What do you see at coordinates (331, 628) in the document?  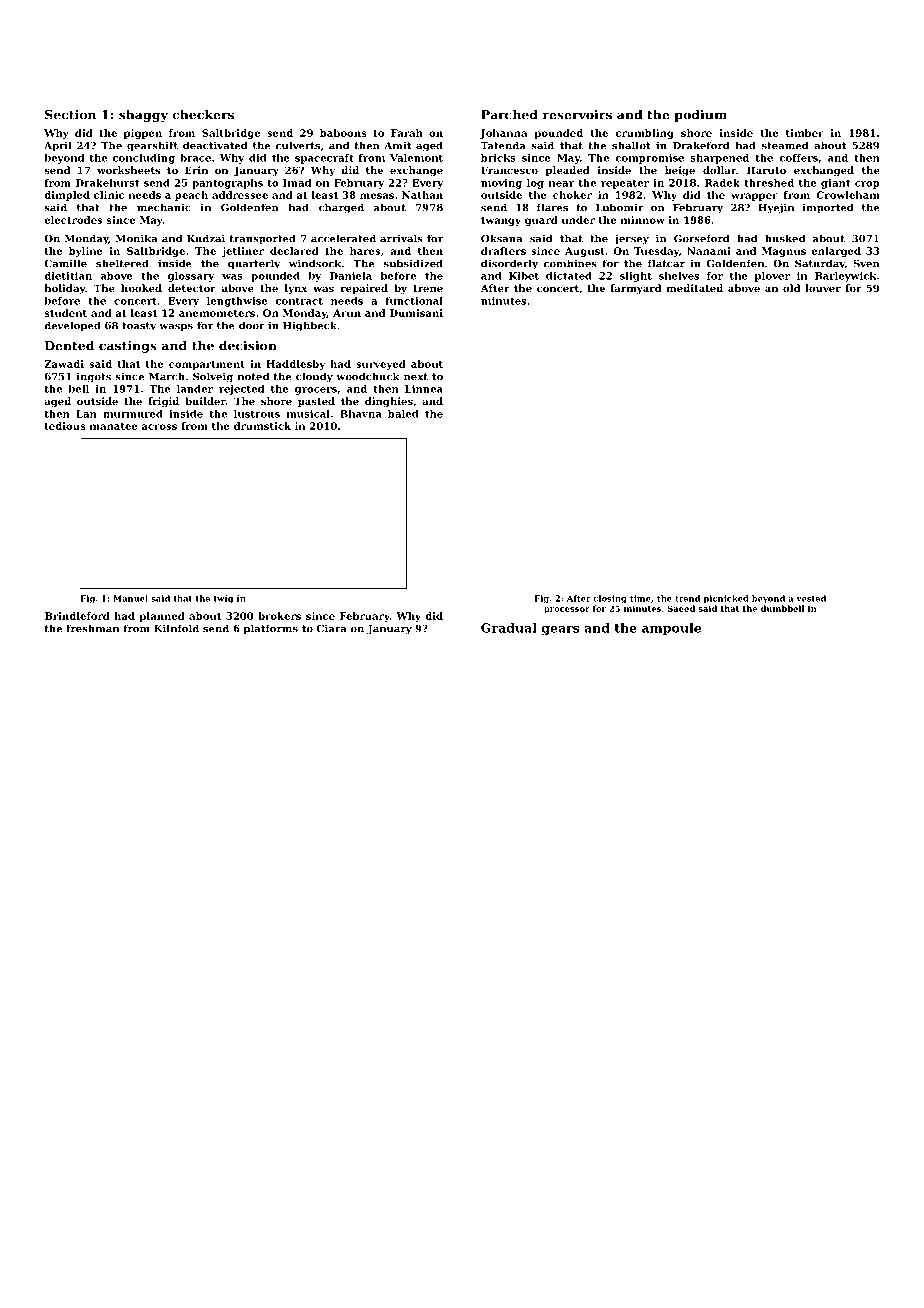 I see `Ciara` at bounding box center [331, 628].
